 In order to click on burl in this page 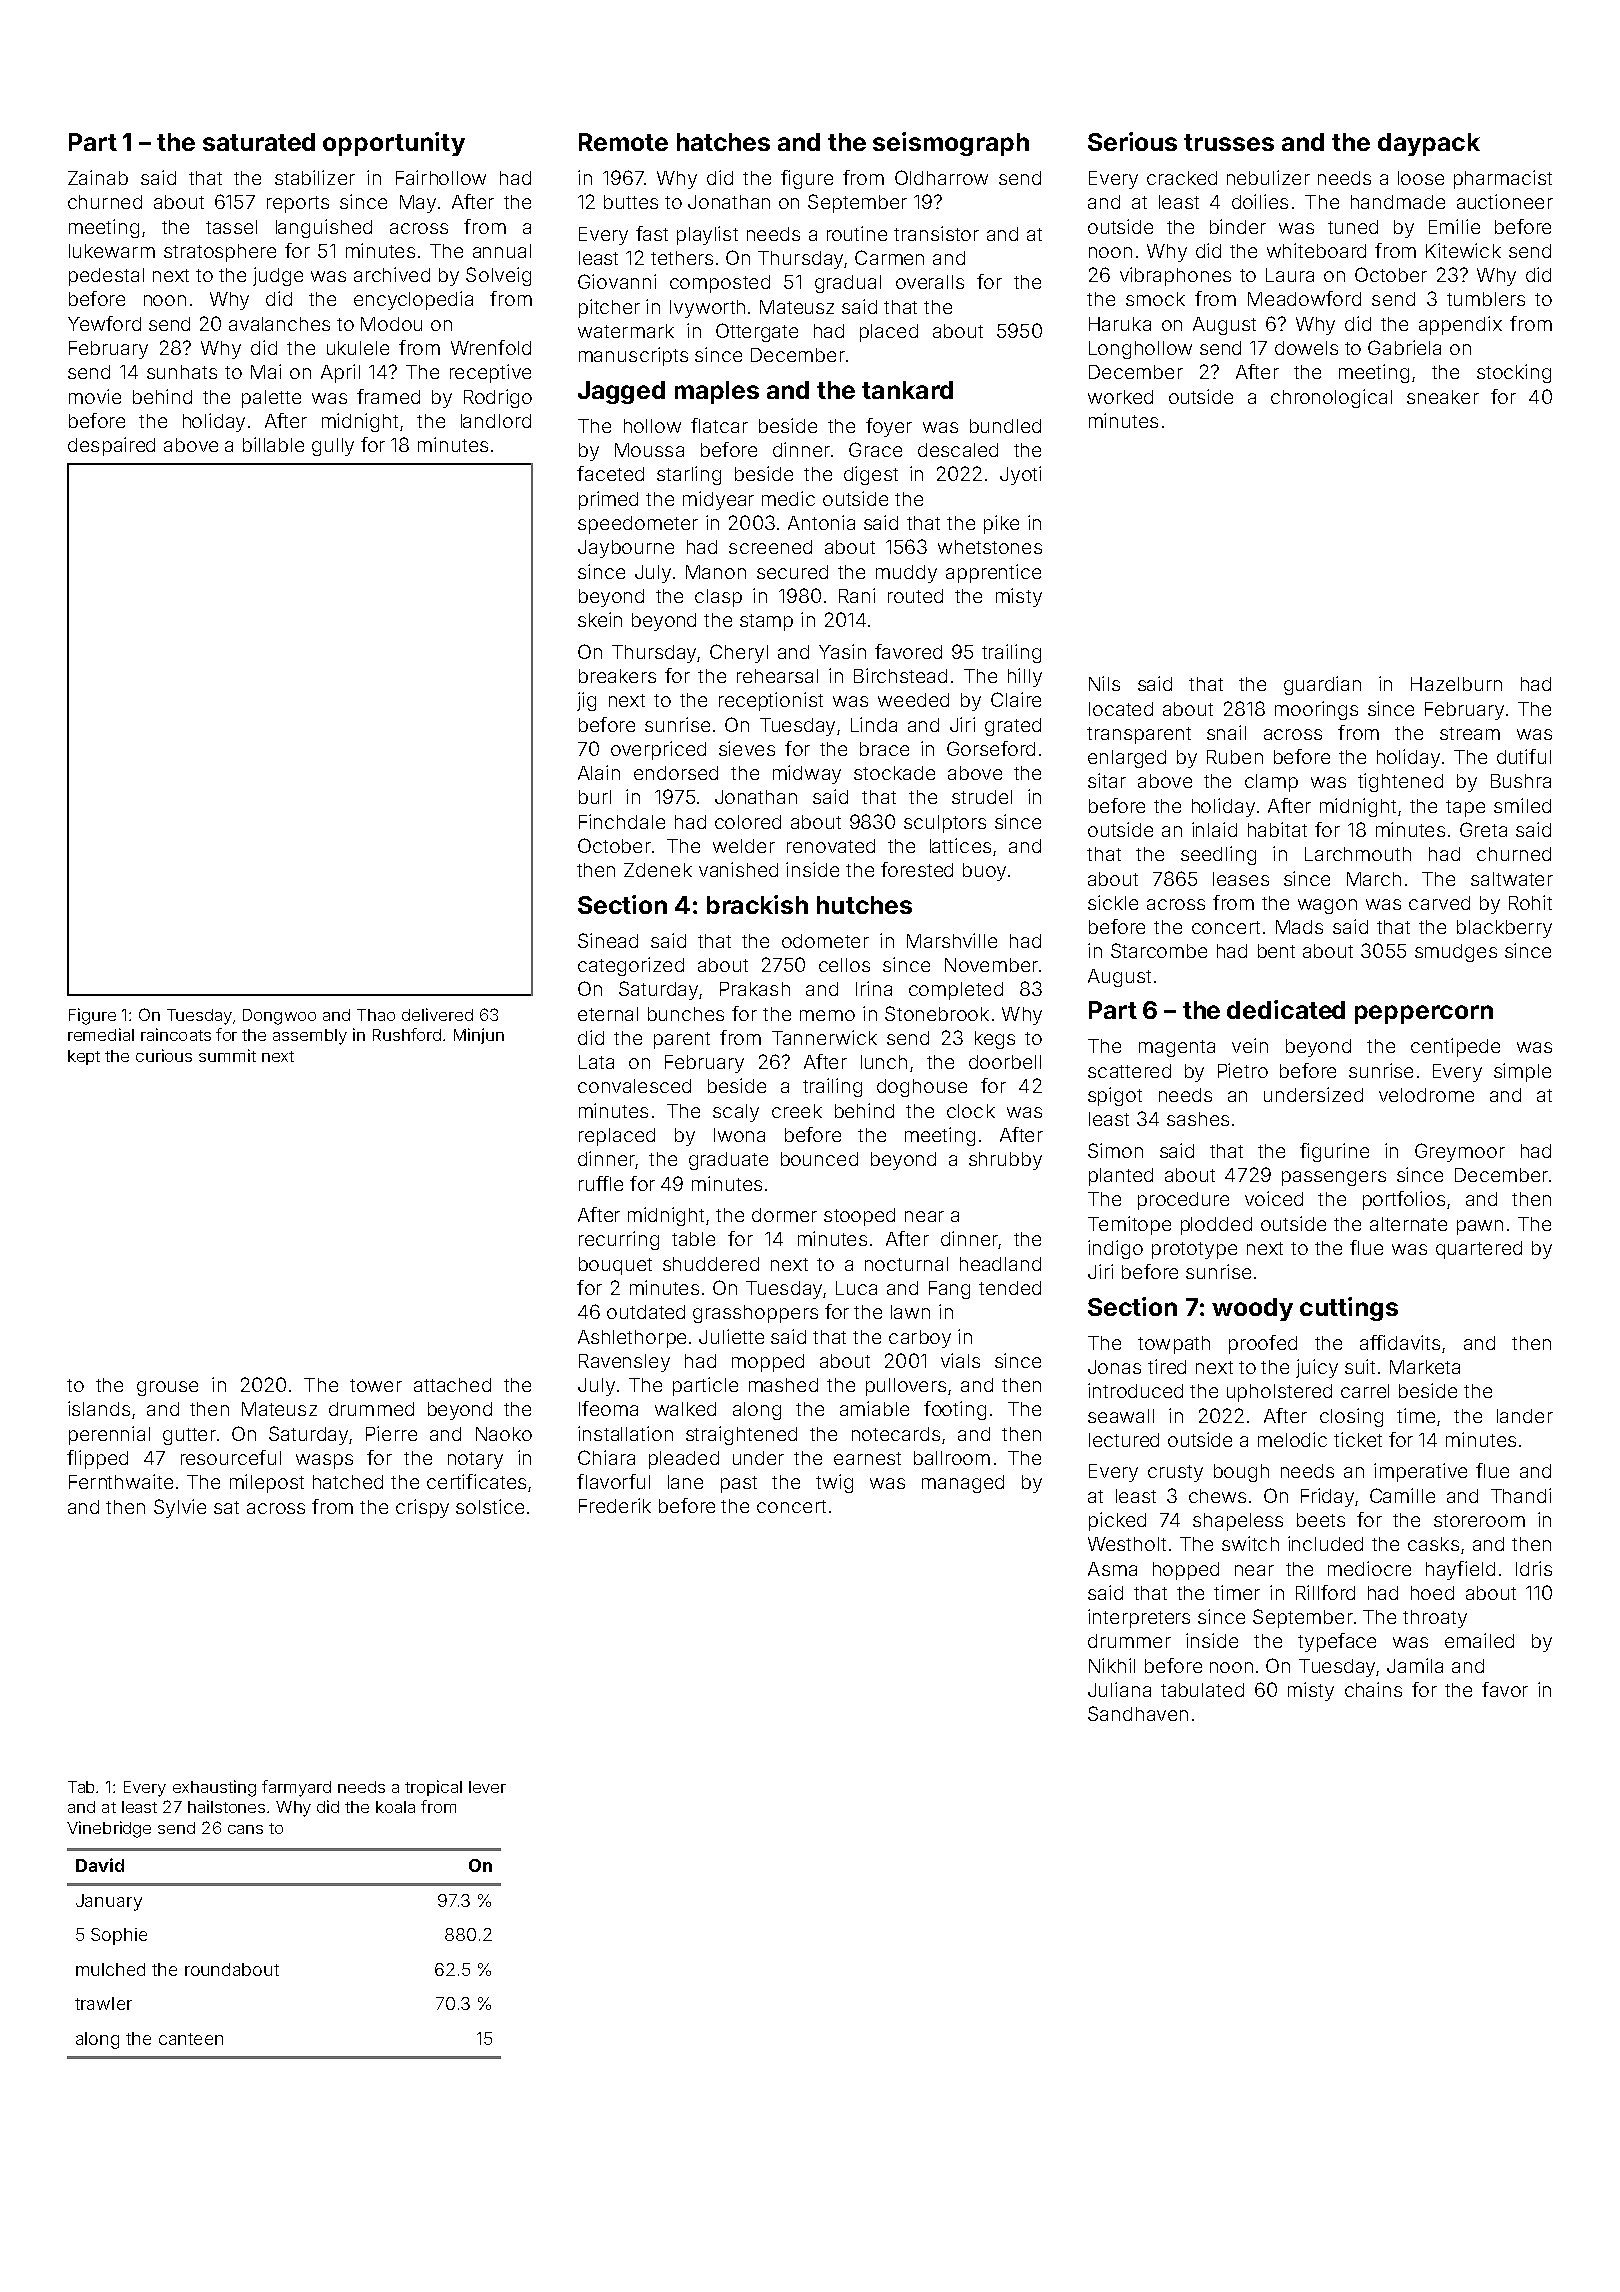, I will do `click(595, 797)`.
